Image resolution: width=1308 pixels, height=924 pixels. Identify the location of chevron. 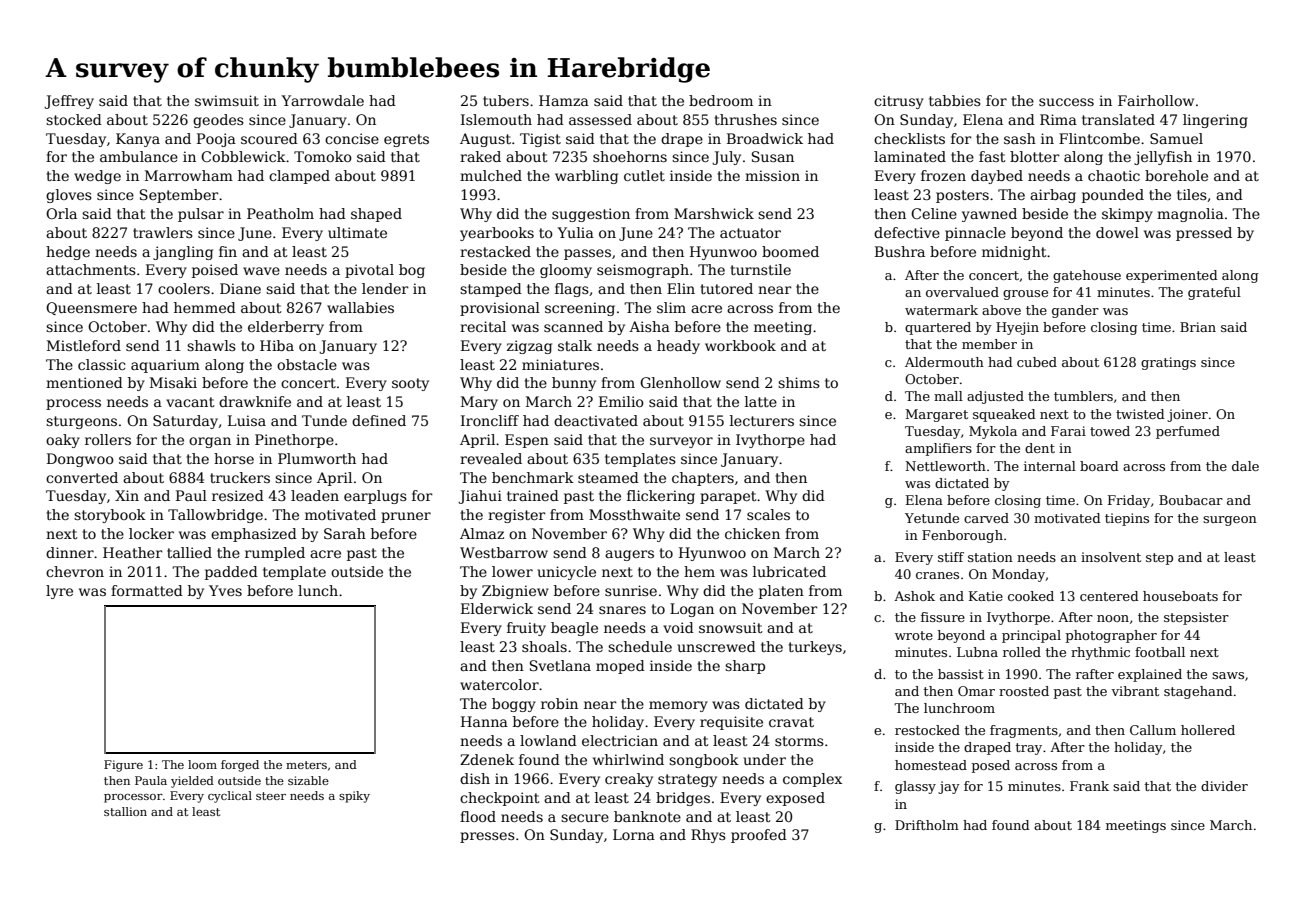
(75, 571).
